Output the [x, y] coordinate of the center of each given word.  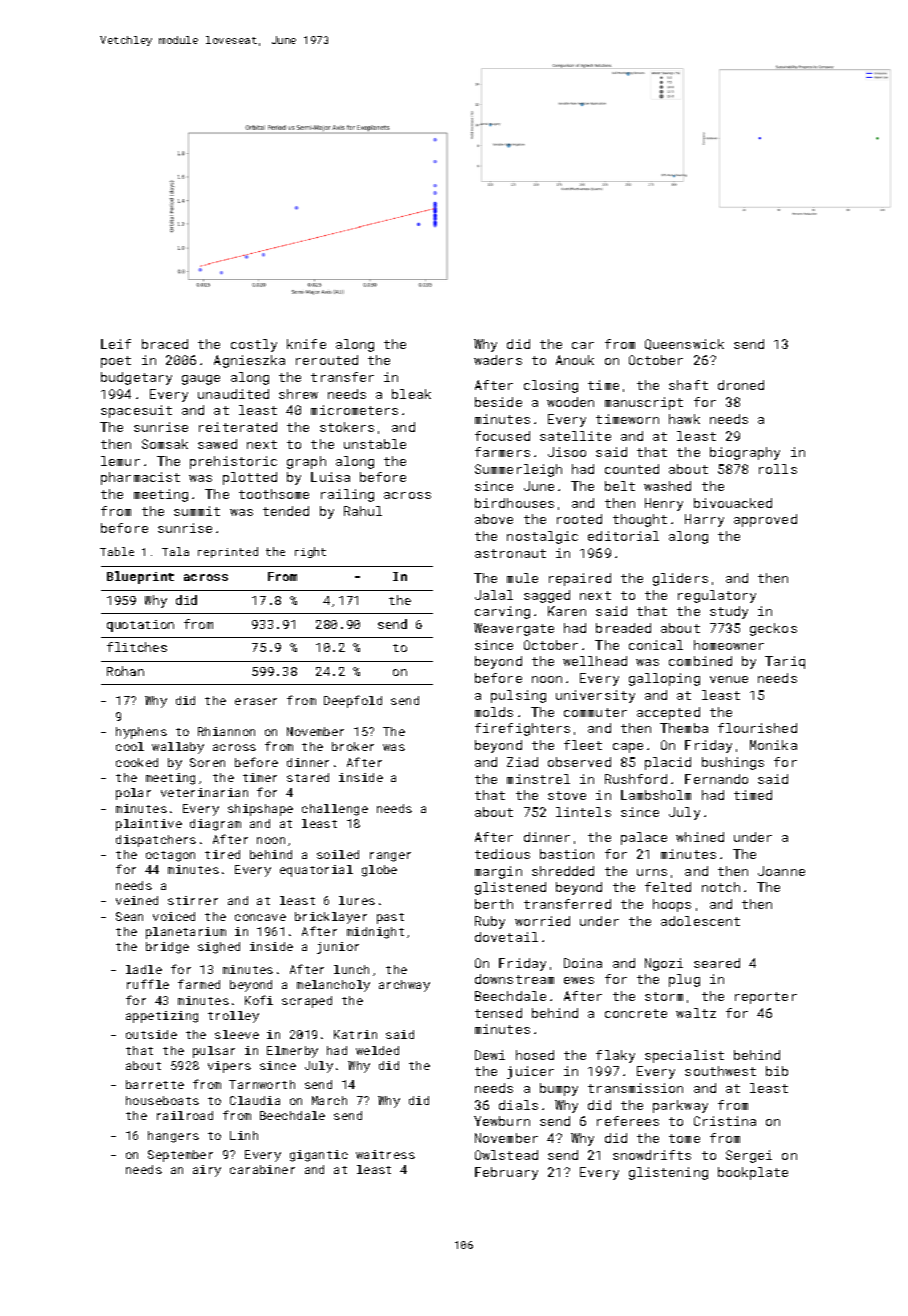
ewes [579, 980]
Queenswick [684, 344]
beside [498, 402]
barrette [155, 1084]
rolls [778, 469]
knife [306, 344]
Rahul [363, 511]
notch [721, 887]
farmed [199, 984]
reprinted [228, 552]
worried [542, 921]
